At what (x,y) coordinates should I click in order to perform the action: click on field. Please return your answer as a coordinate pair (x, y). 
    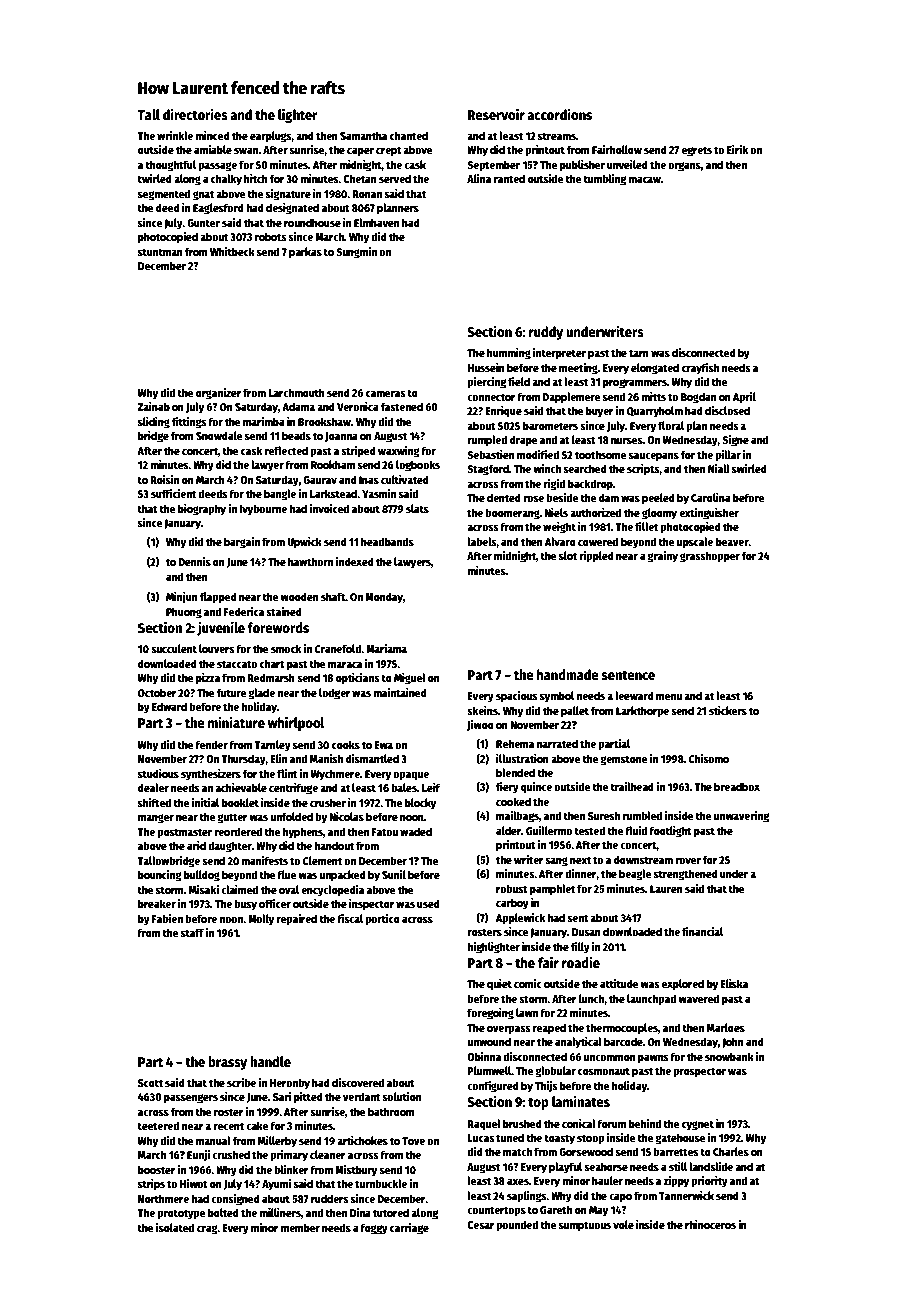
    Looking at the image, I should click on (519, 381).
